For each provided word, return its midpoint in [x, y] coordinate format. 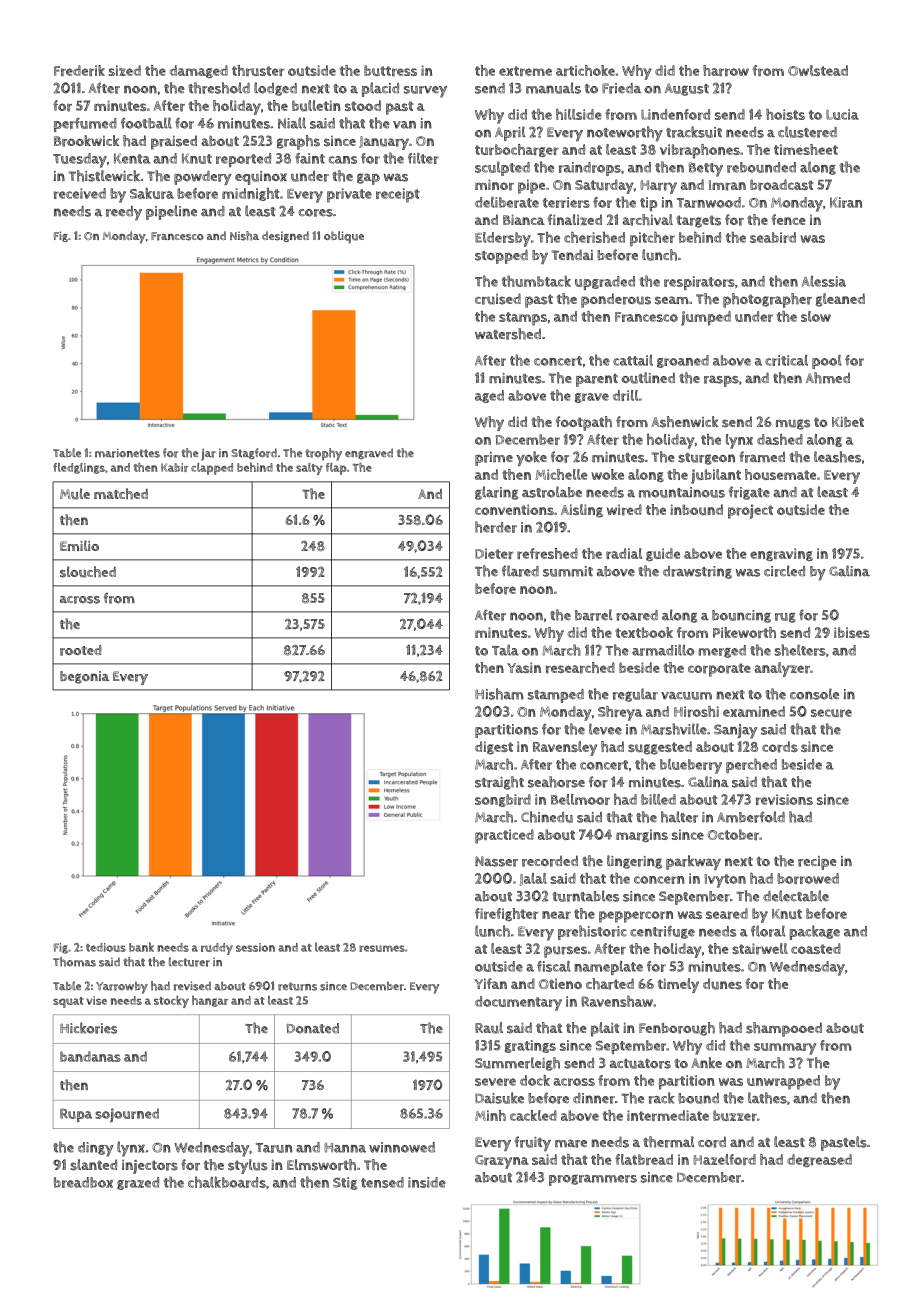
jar [208, 454]
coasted [816, 948]
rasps [721, 381]
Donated [313, 1028]
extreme [525, 71]
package [814, 932]
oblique [344, 237]
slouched [88, 572]
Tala [505, 650]
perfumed [85, 125]
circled [784, 571]
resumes [382, 948]
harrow [726, 70]
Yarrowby [122, 987]
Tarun [274, 1148]
